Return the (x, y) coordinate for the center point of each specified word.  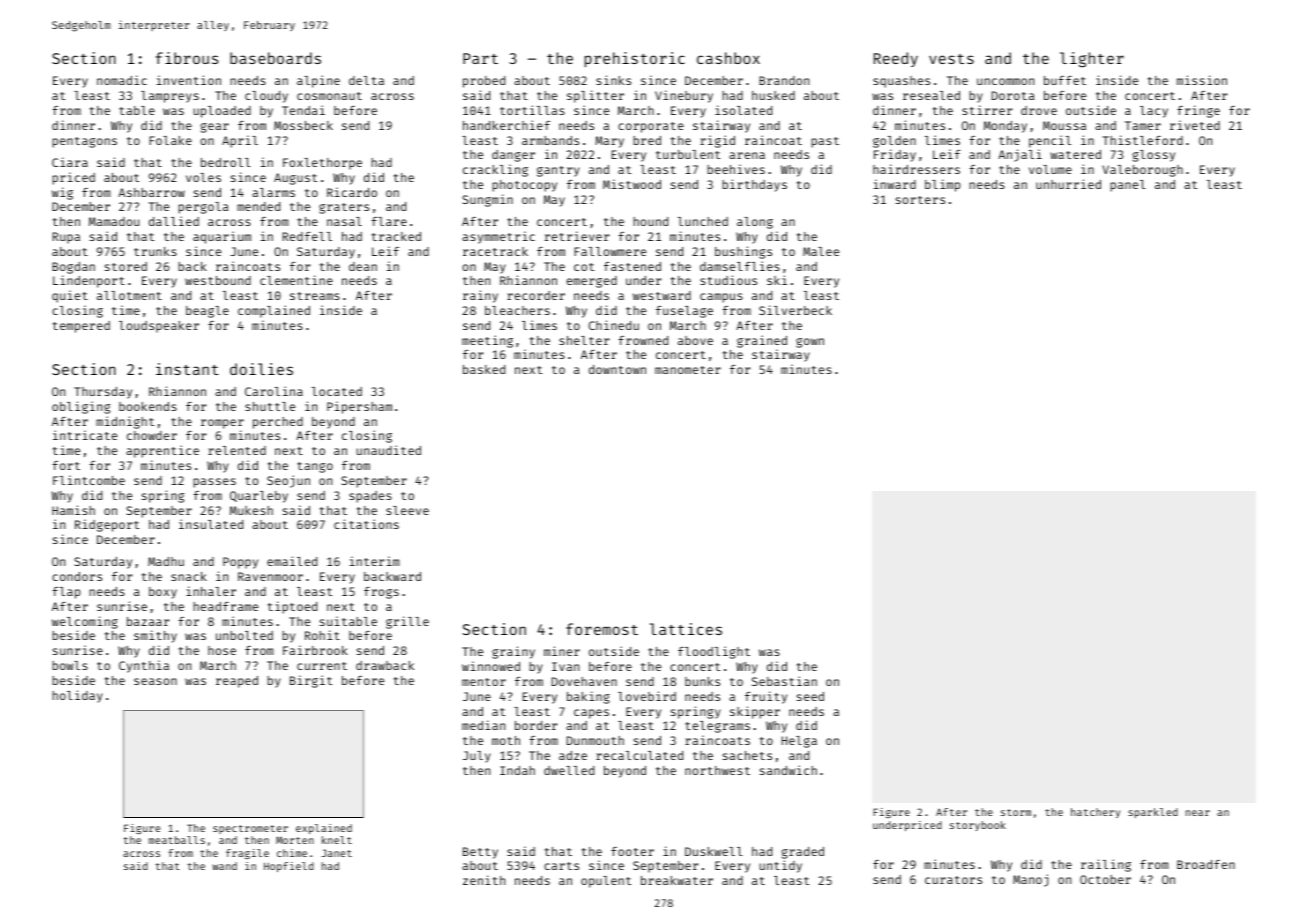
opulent (606, 882)
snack (189, 576)
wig (62, 193)
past (825, 142)
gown (810, 343)
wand (224, 866)
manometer (688, 370)
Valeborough (1142, 171)
